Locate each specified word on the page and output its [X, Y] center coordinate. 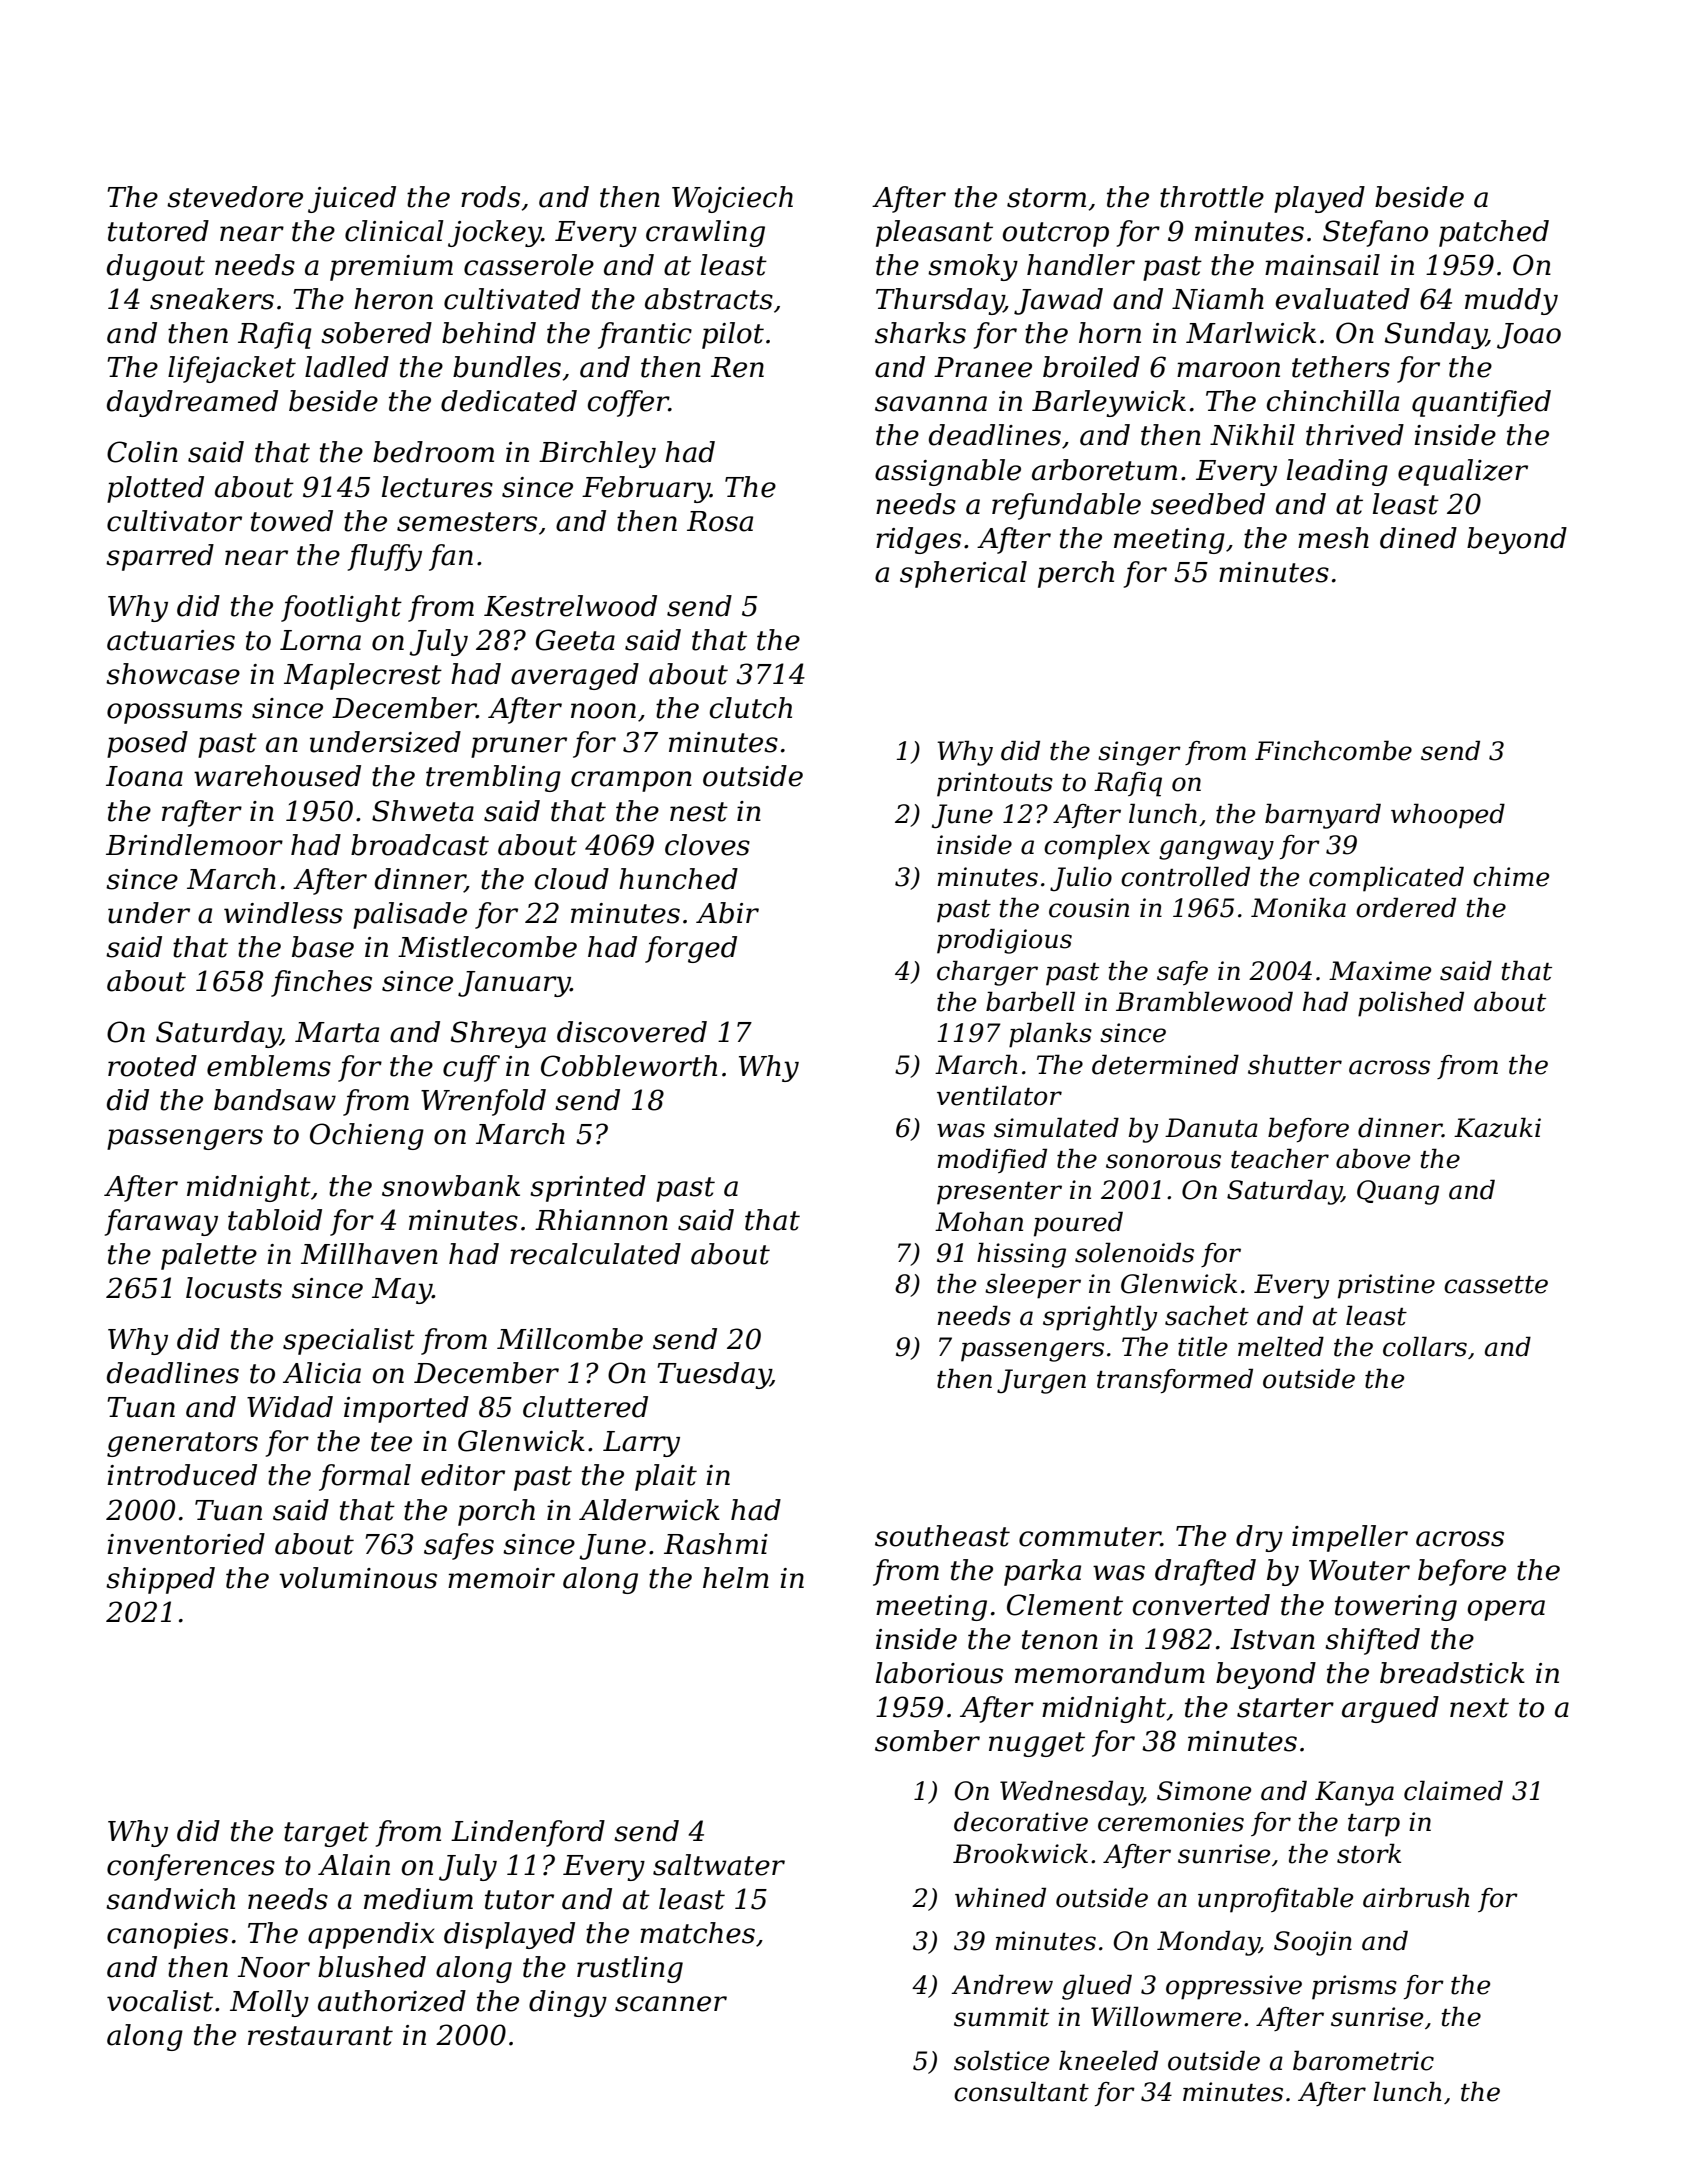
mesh [1333, 538]
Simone [1204, 1791]
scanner [671, 2004]
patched [1494, 233]
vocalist [160, 2001]
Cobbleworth [629, 1066]
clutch [751, 708]
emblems [269, 1066]
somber [927, 1741]
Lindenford [528, 1833]
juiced [352, 199]
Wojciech [732, 199]
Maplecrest [363, 676]
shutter [1295, 1064]
